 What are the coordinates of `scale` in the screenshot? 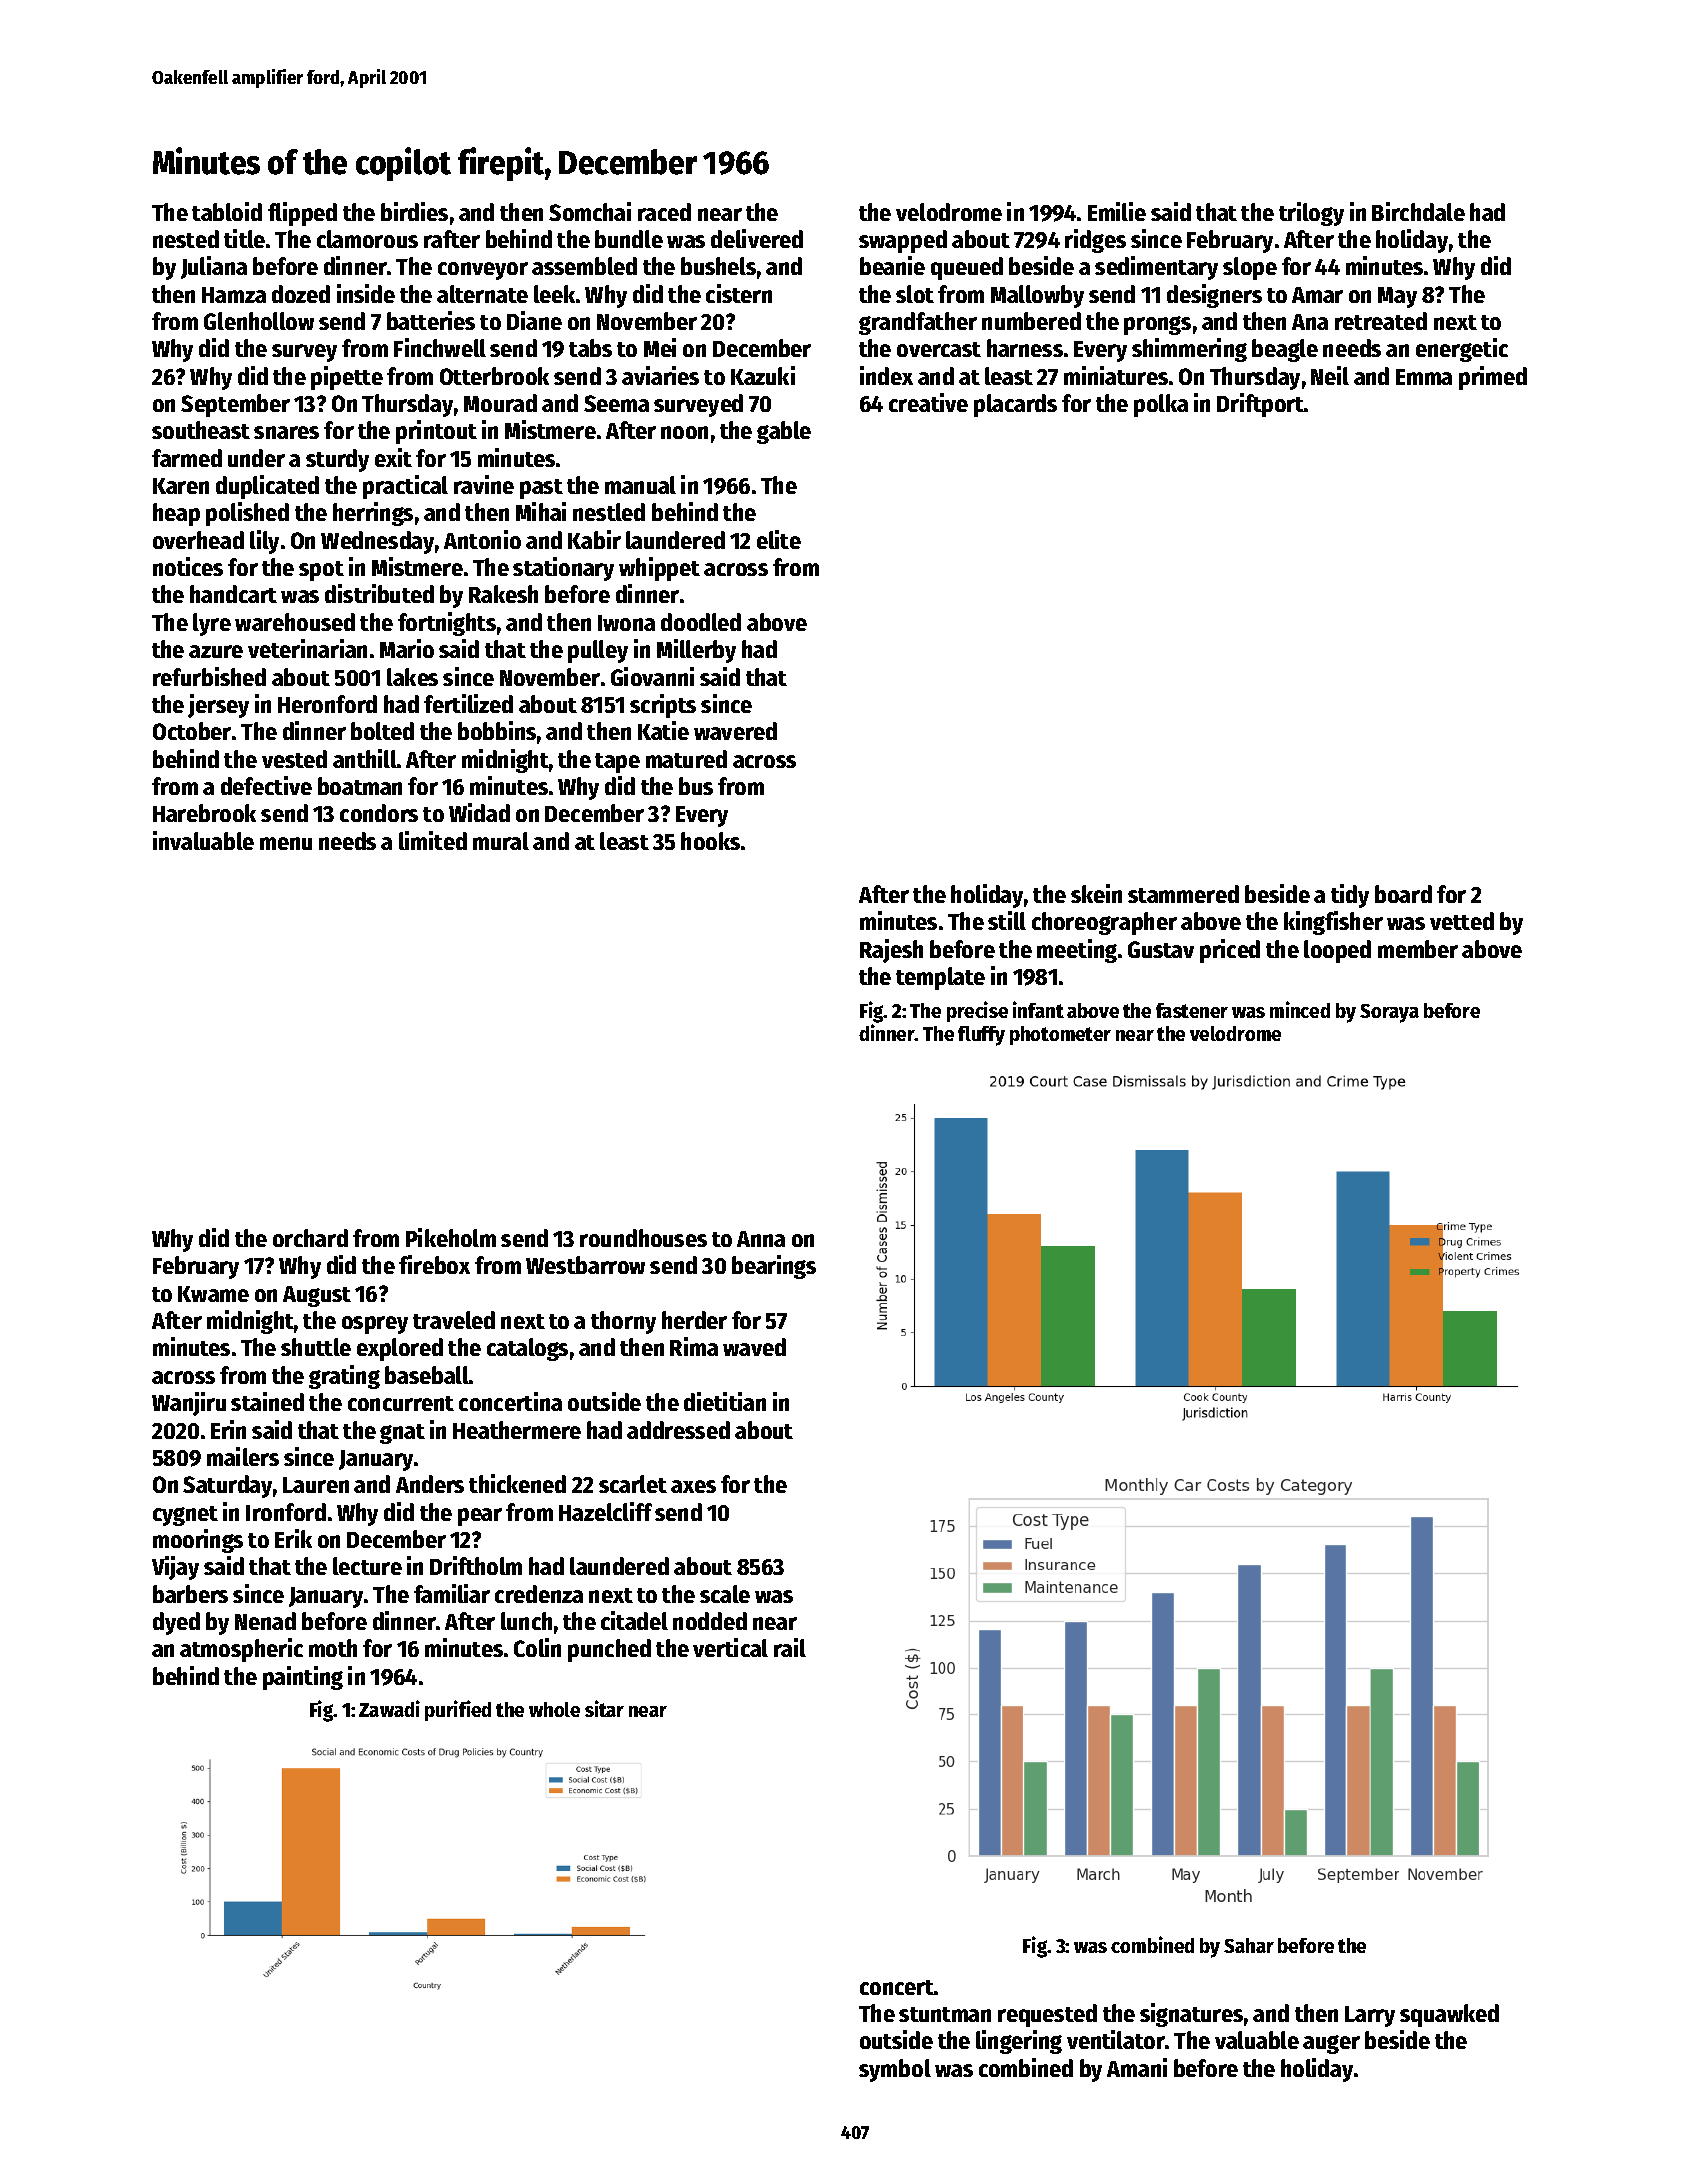 It's located at (725, 1594).
